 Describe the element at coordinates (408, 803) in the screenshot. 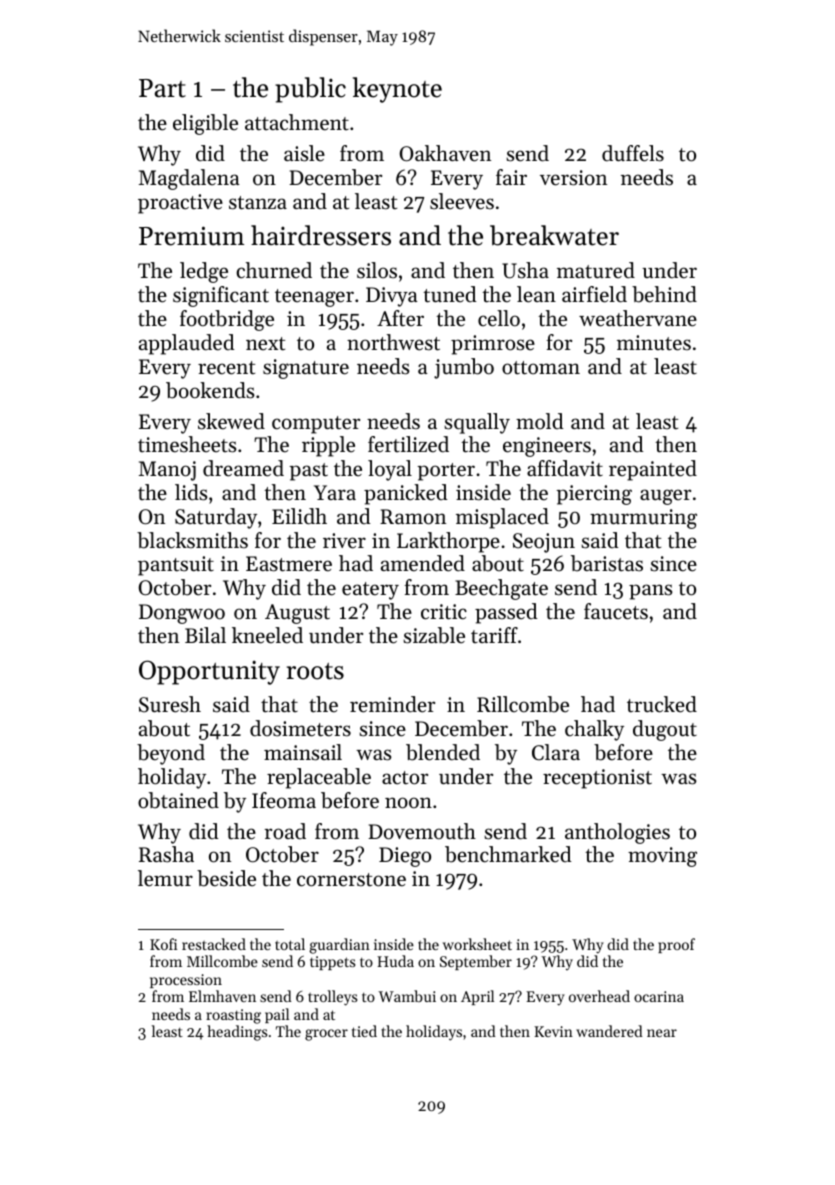

I see `noon` at that location.
